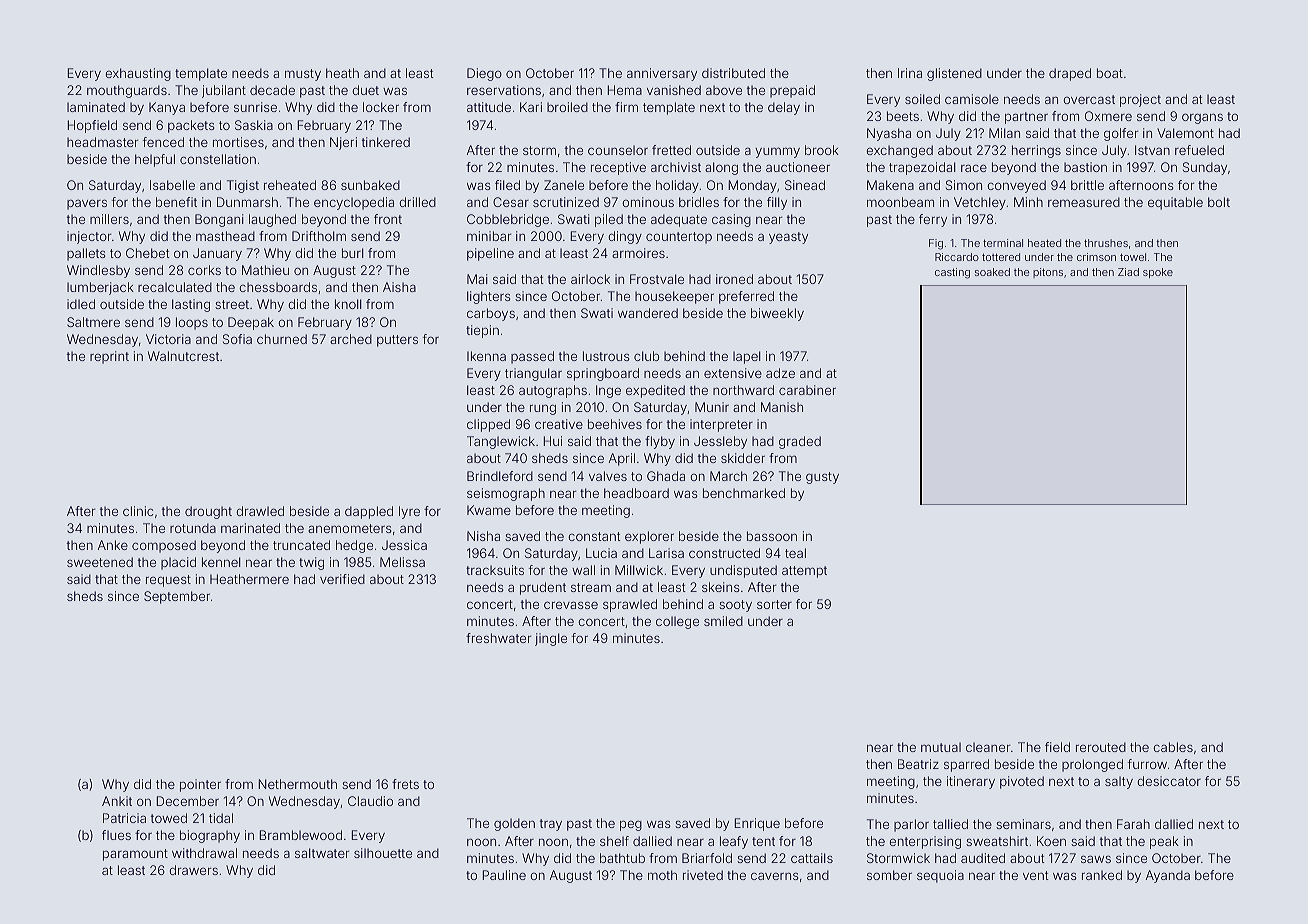 The height and width of the document is (924, 1308). What do you see at coordinates (954, 74) in the document?
I see `glistened` at bounding box center [954, 74].
